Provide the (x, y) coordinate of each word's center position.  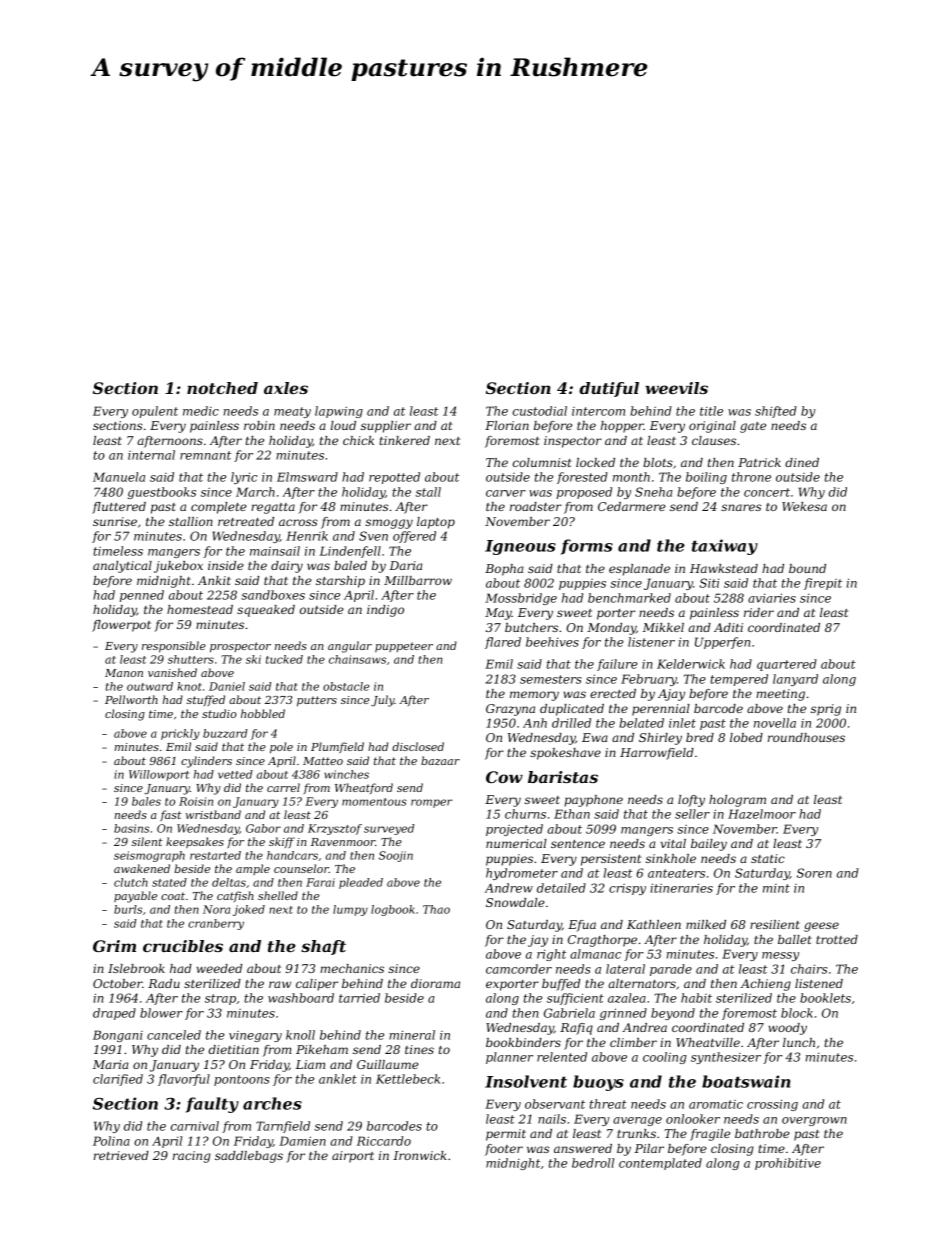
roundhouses (806, 737)
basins (131, 828)
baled (350, 565)
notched (222, 388)
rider (759, 612)
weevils (676, 388)
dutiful (609, 389)
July (383, 701)
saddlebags (249, 1157)
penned (142, 596)
